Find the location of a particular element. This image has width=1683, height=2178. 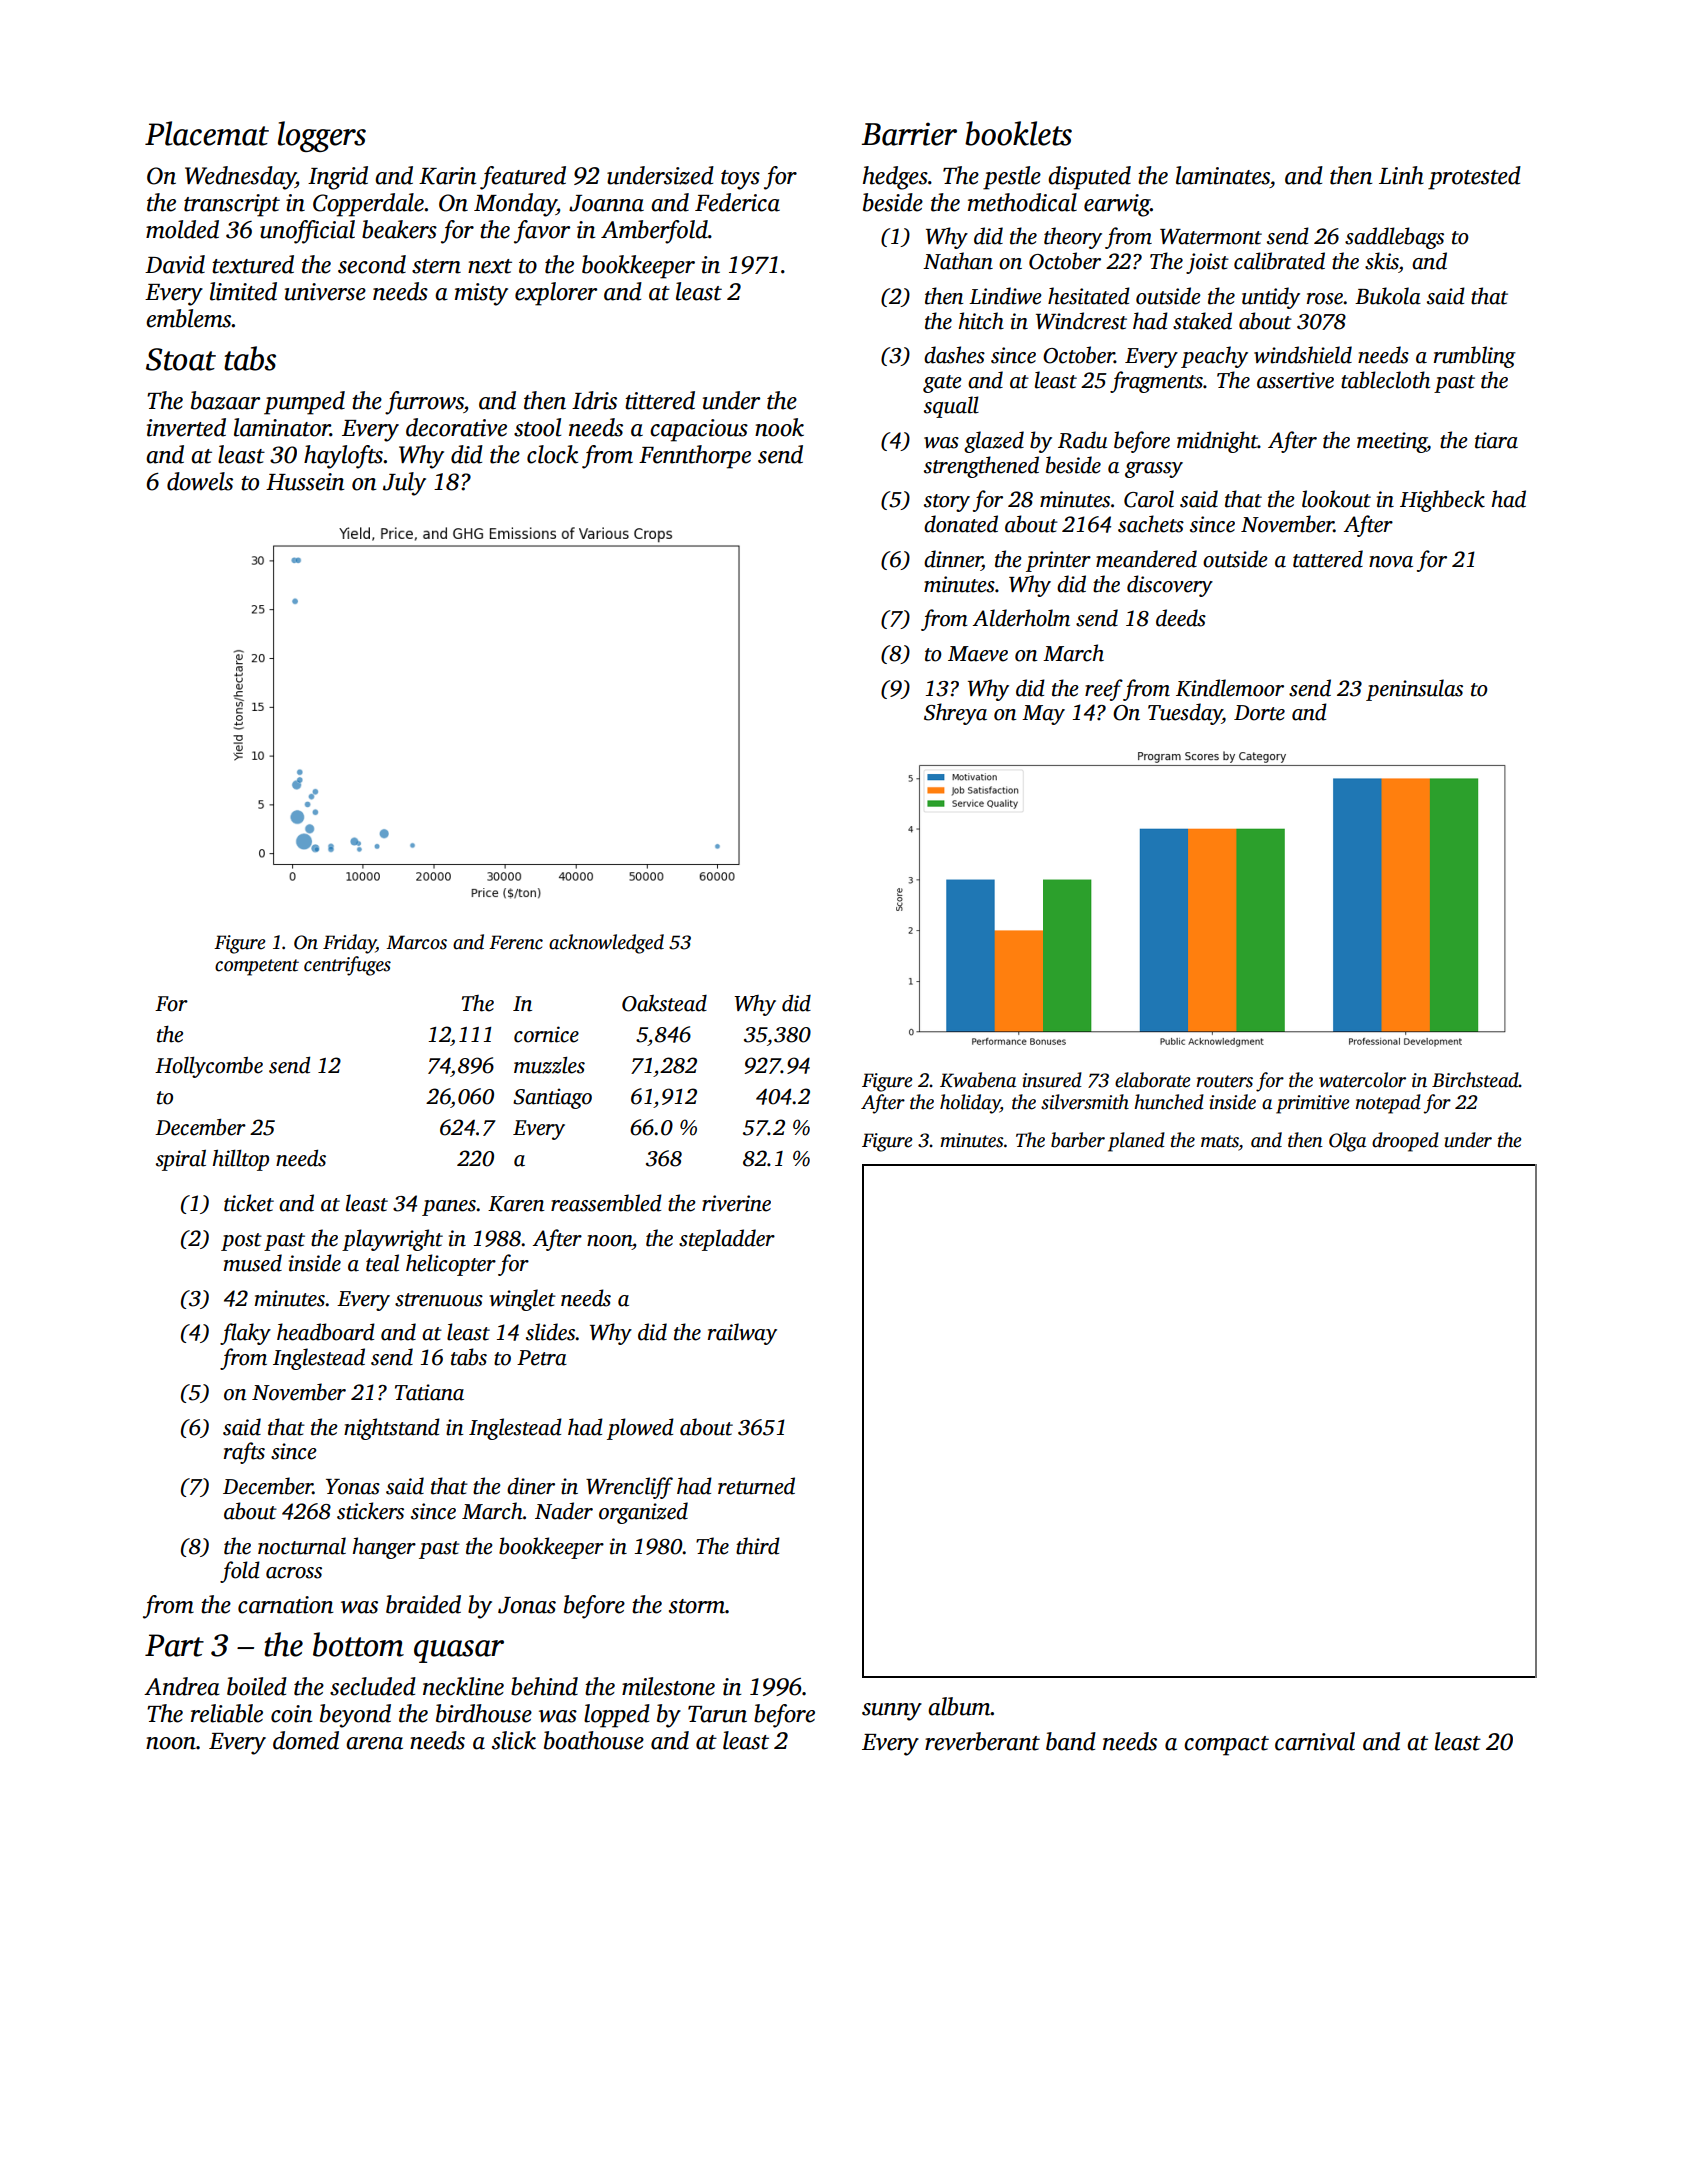

booklets is located at coordinates (1018, 133).
